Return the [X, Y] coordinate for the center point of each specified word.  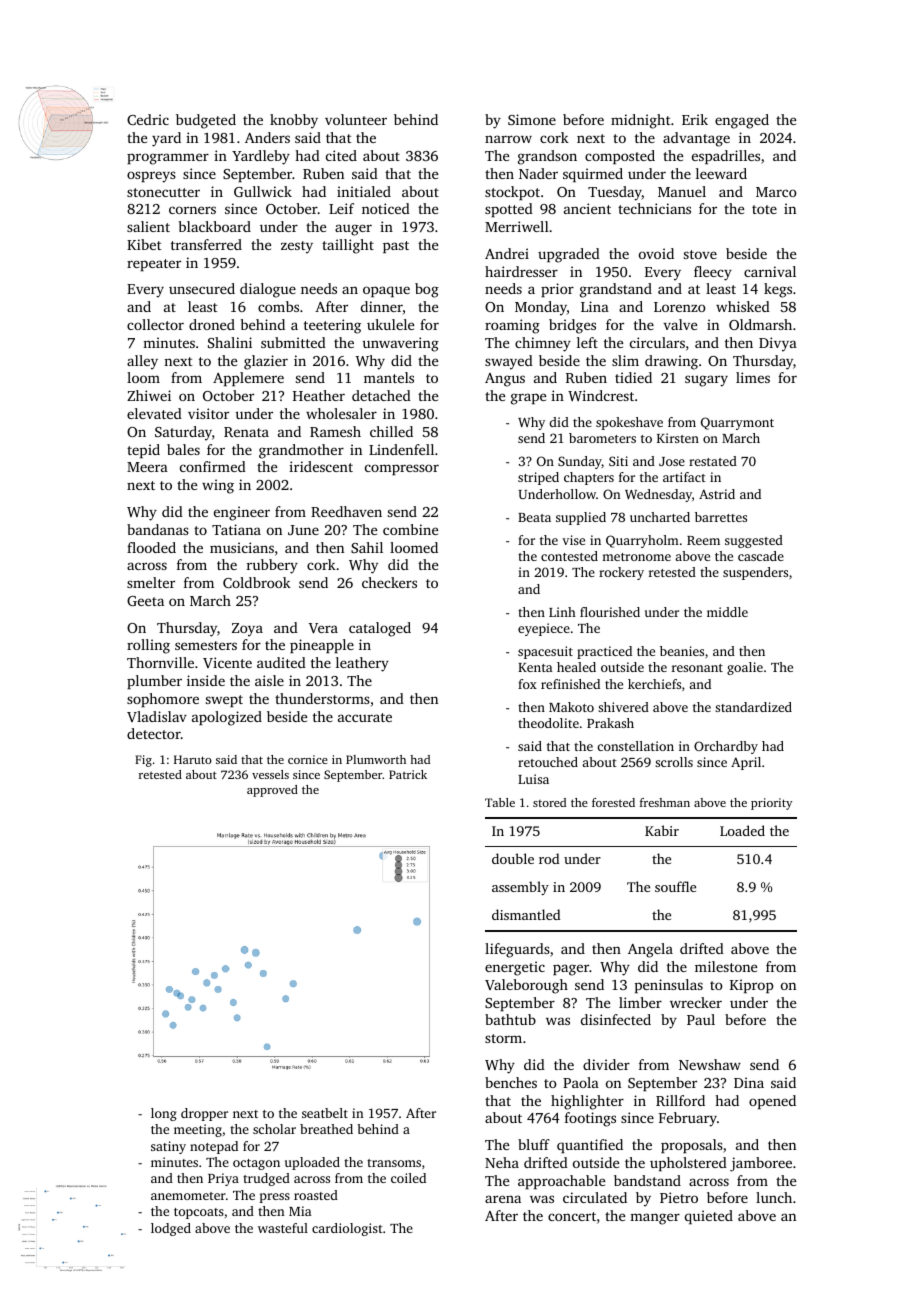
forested [613, 802]
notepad [214, 1147]
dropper [204, 1114]
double [513, 858]
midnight [641, 121]
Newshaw [710, 1064]
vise [573, 540]
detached [381, 395]
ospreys [151, 177]
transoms [394, 1163]
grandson [547, 157]
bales [183, 449]
